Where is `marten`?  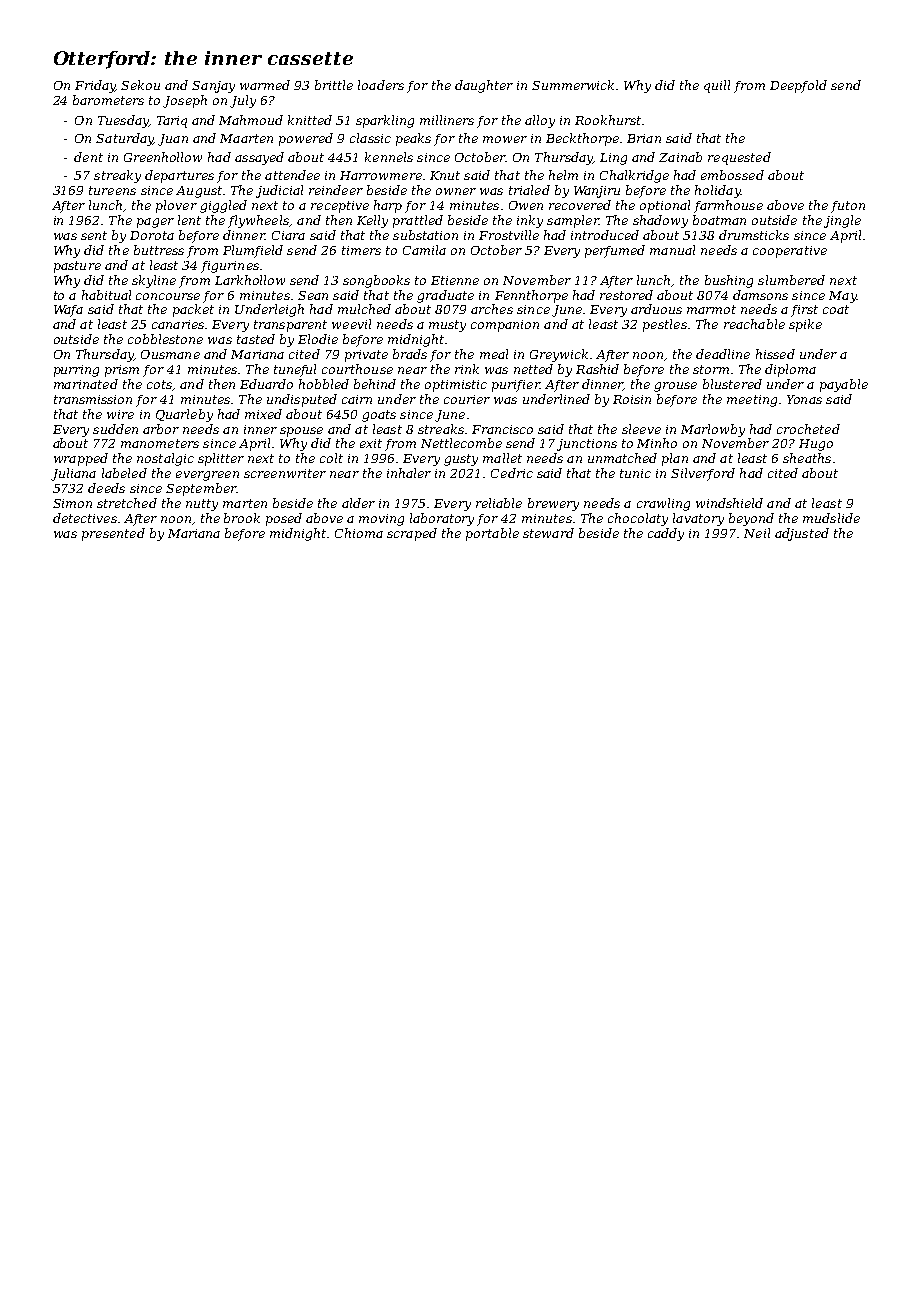
marten is located at coordinates (245, 503).
